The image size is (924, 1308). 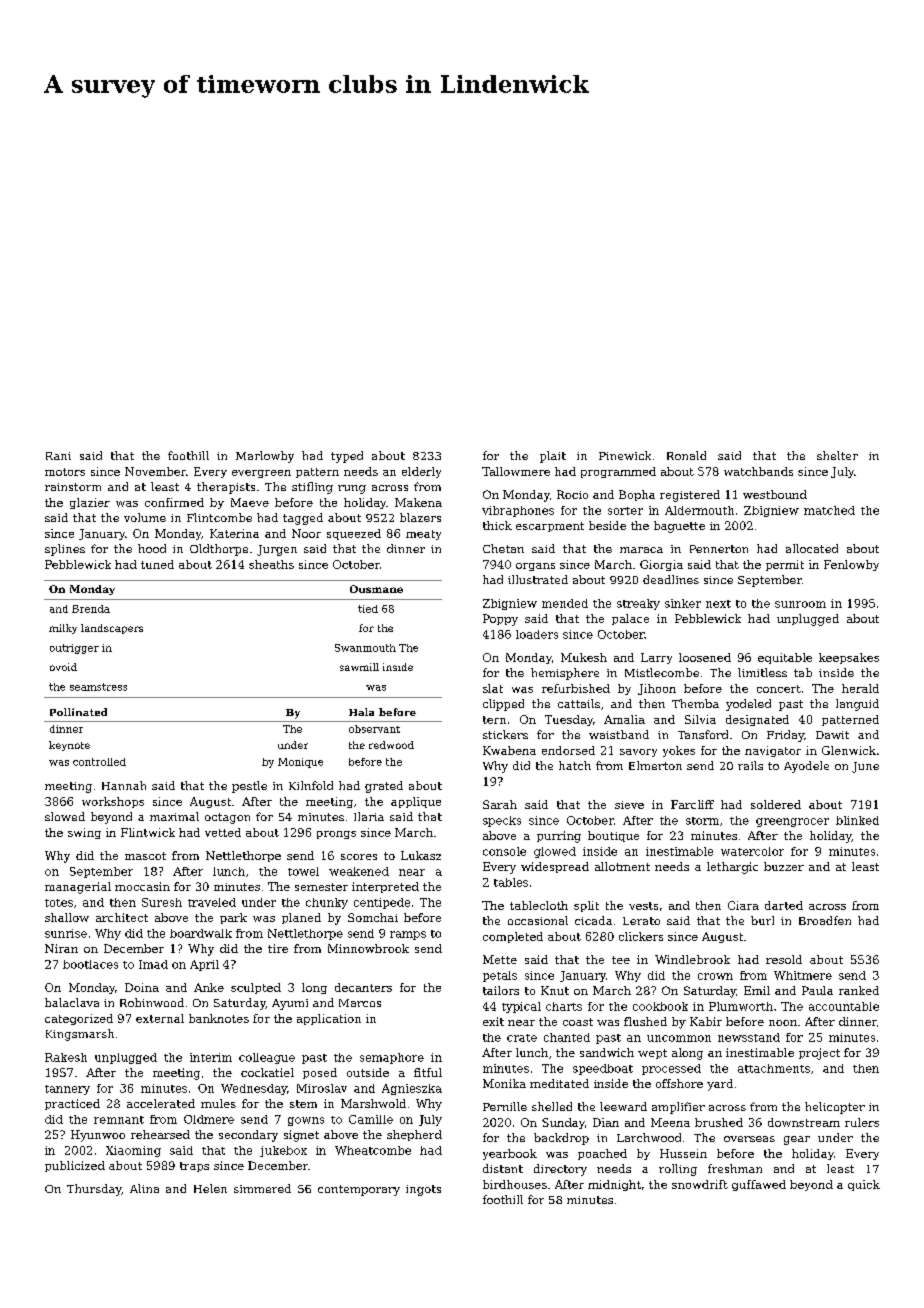 I want to click on elderly, so click(x=421, y=472).
